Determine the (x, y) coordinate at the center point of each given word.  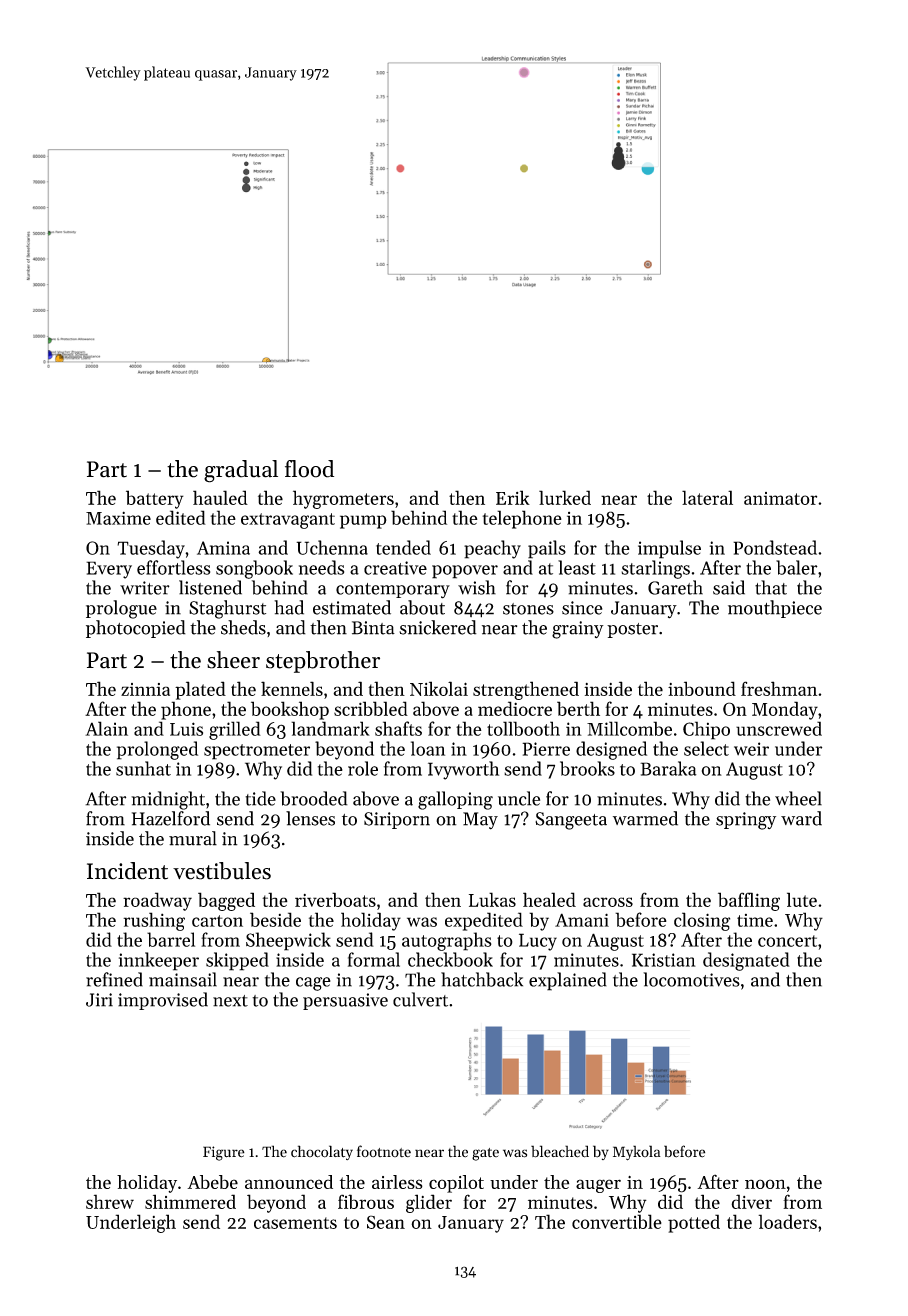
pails (547, 549)
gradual (241, 471)
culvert (420, 999)
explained (568, 981)
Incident (127, 871)
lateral (707, 497)
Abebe (212, 1182)
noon (765, 1184)
